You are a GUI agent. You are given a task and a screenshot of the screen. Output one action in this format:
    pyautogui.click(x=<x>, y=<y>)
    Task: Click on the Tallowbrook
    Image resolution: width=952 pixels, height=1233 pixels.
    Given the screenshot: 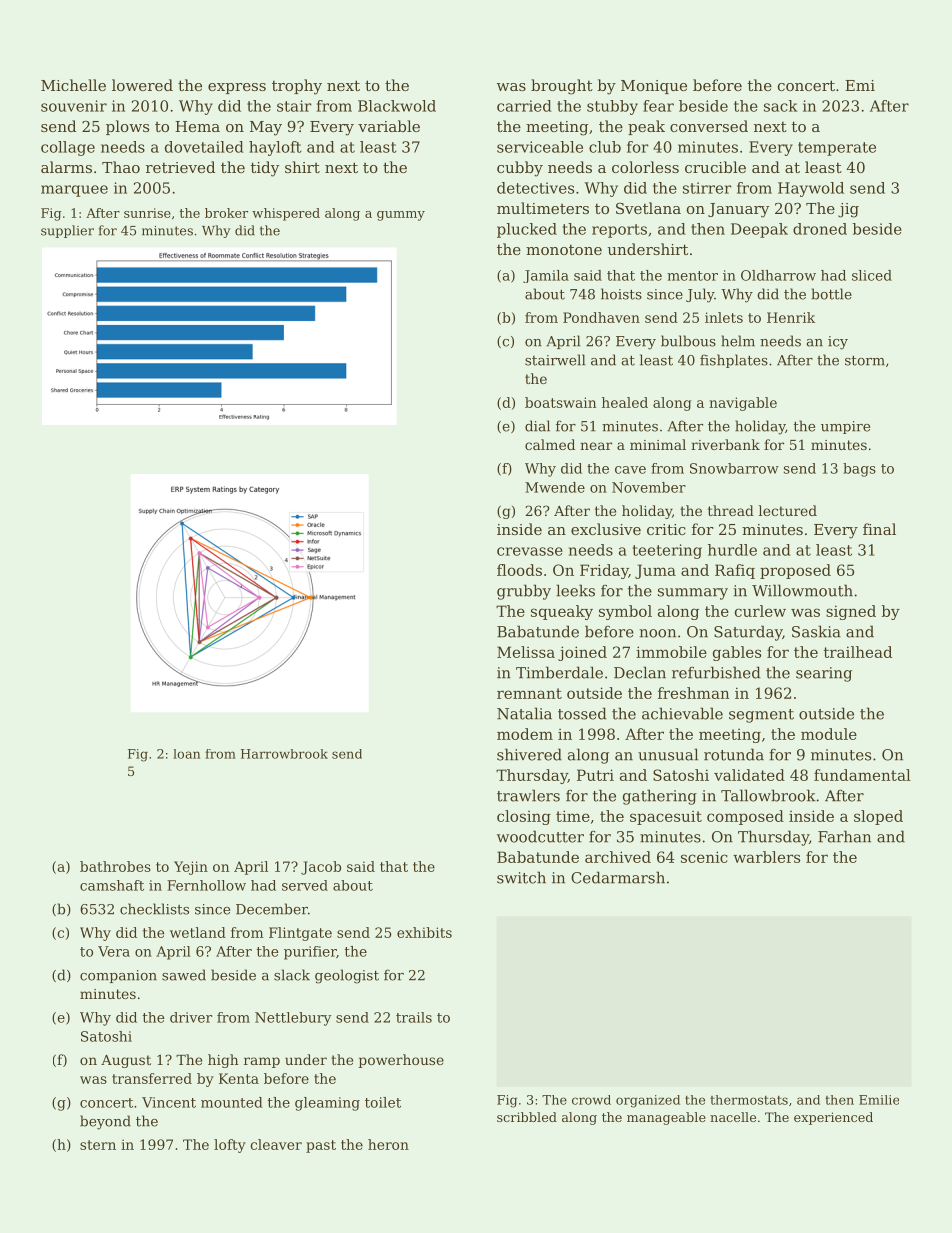 What is the action you would take?
    pyautogui.click(x=768, y=795)
